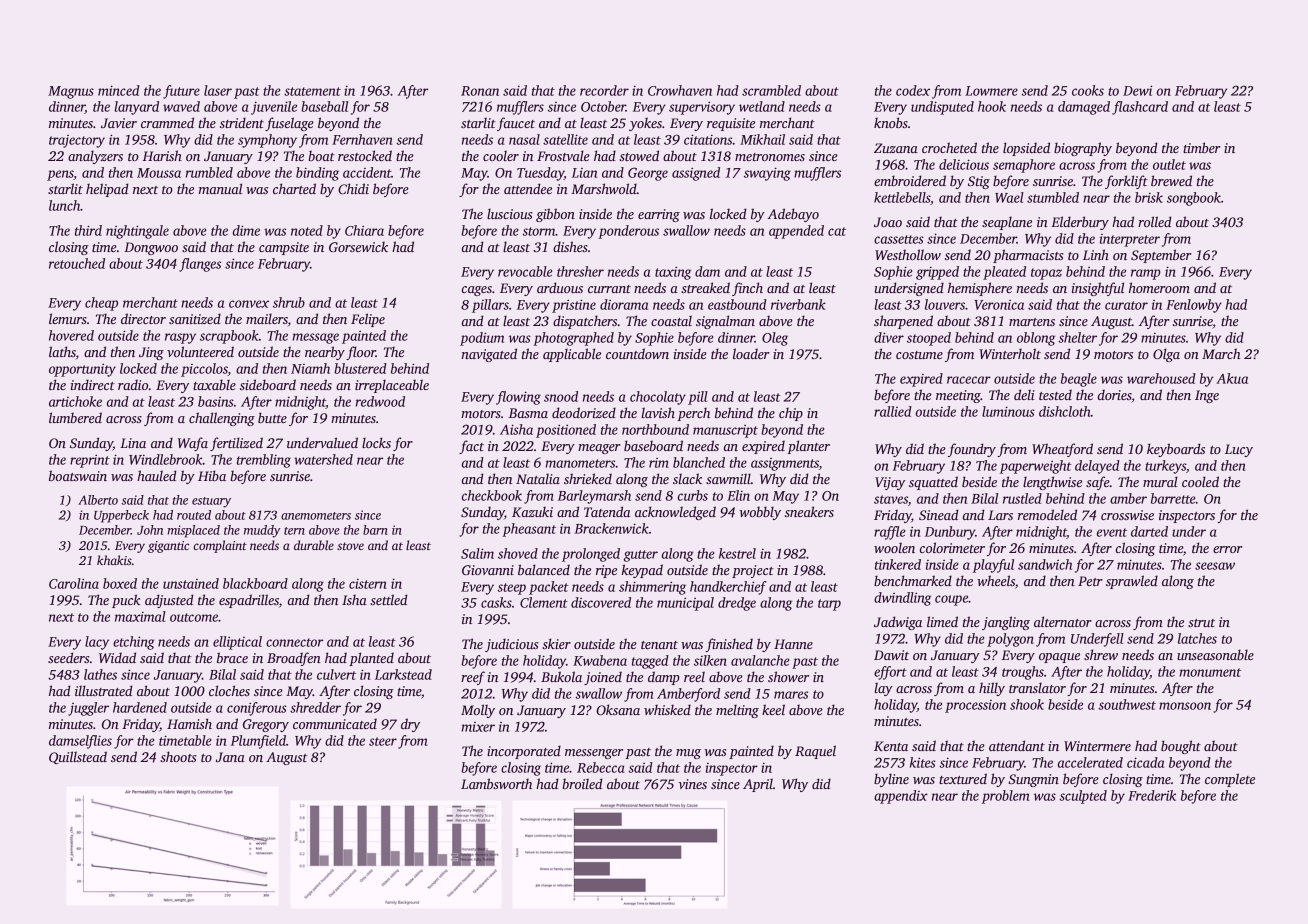 This document has width=1308, height=924. I want to click on Oleg, so click(775, 339).
